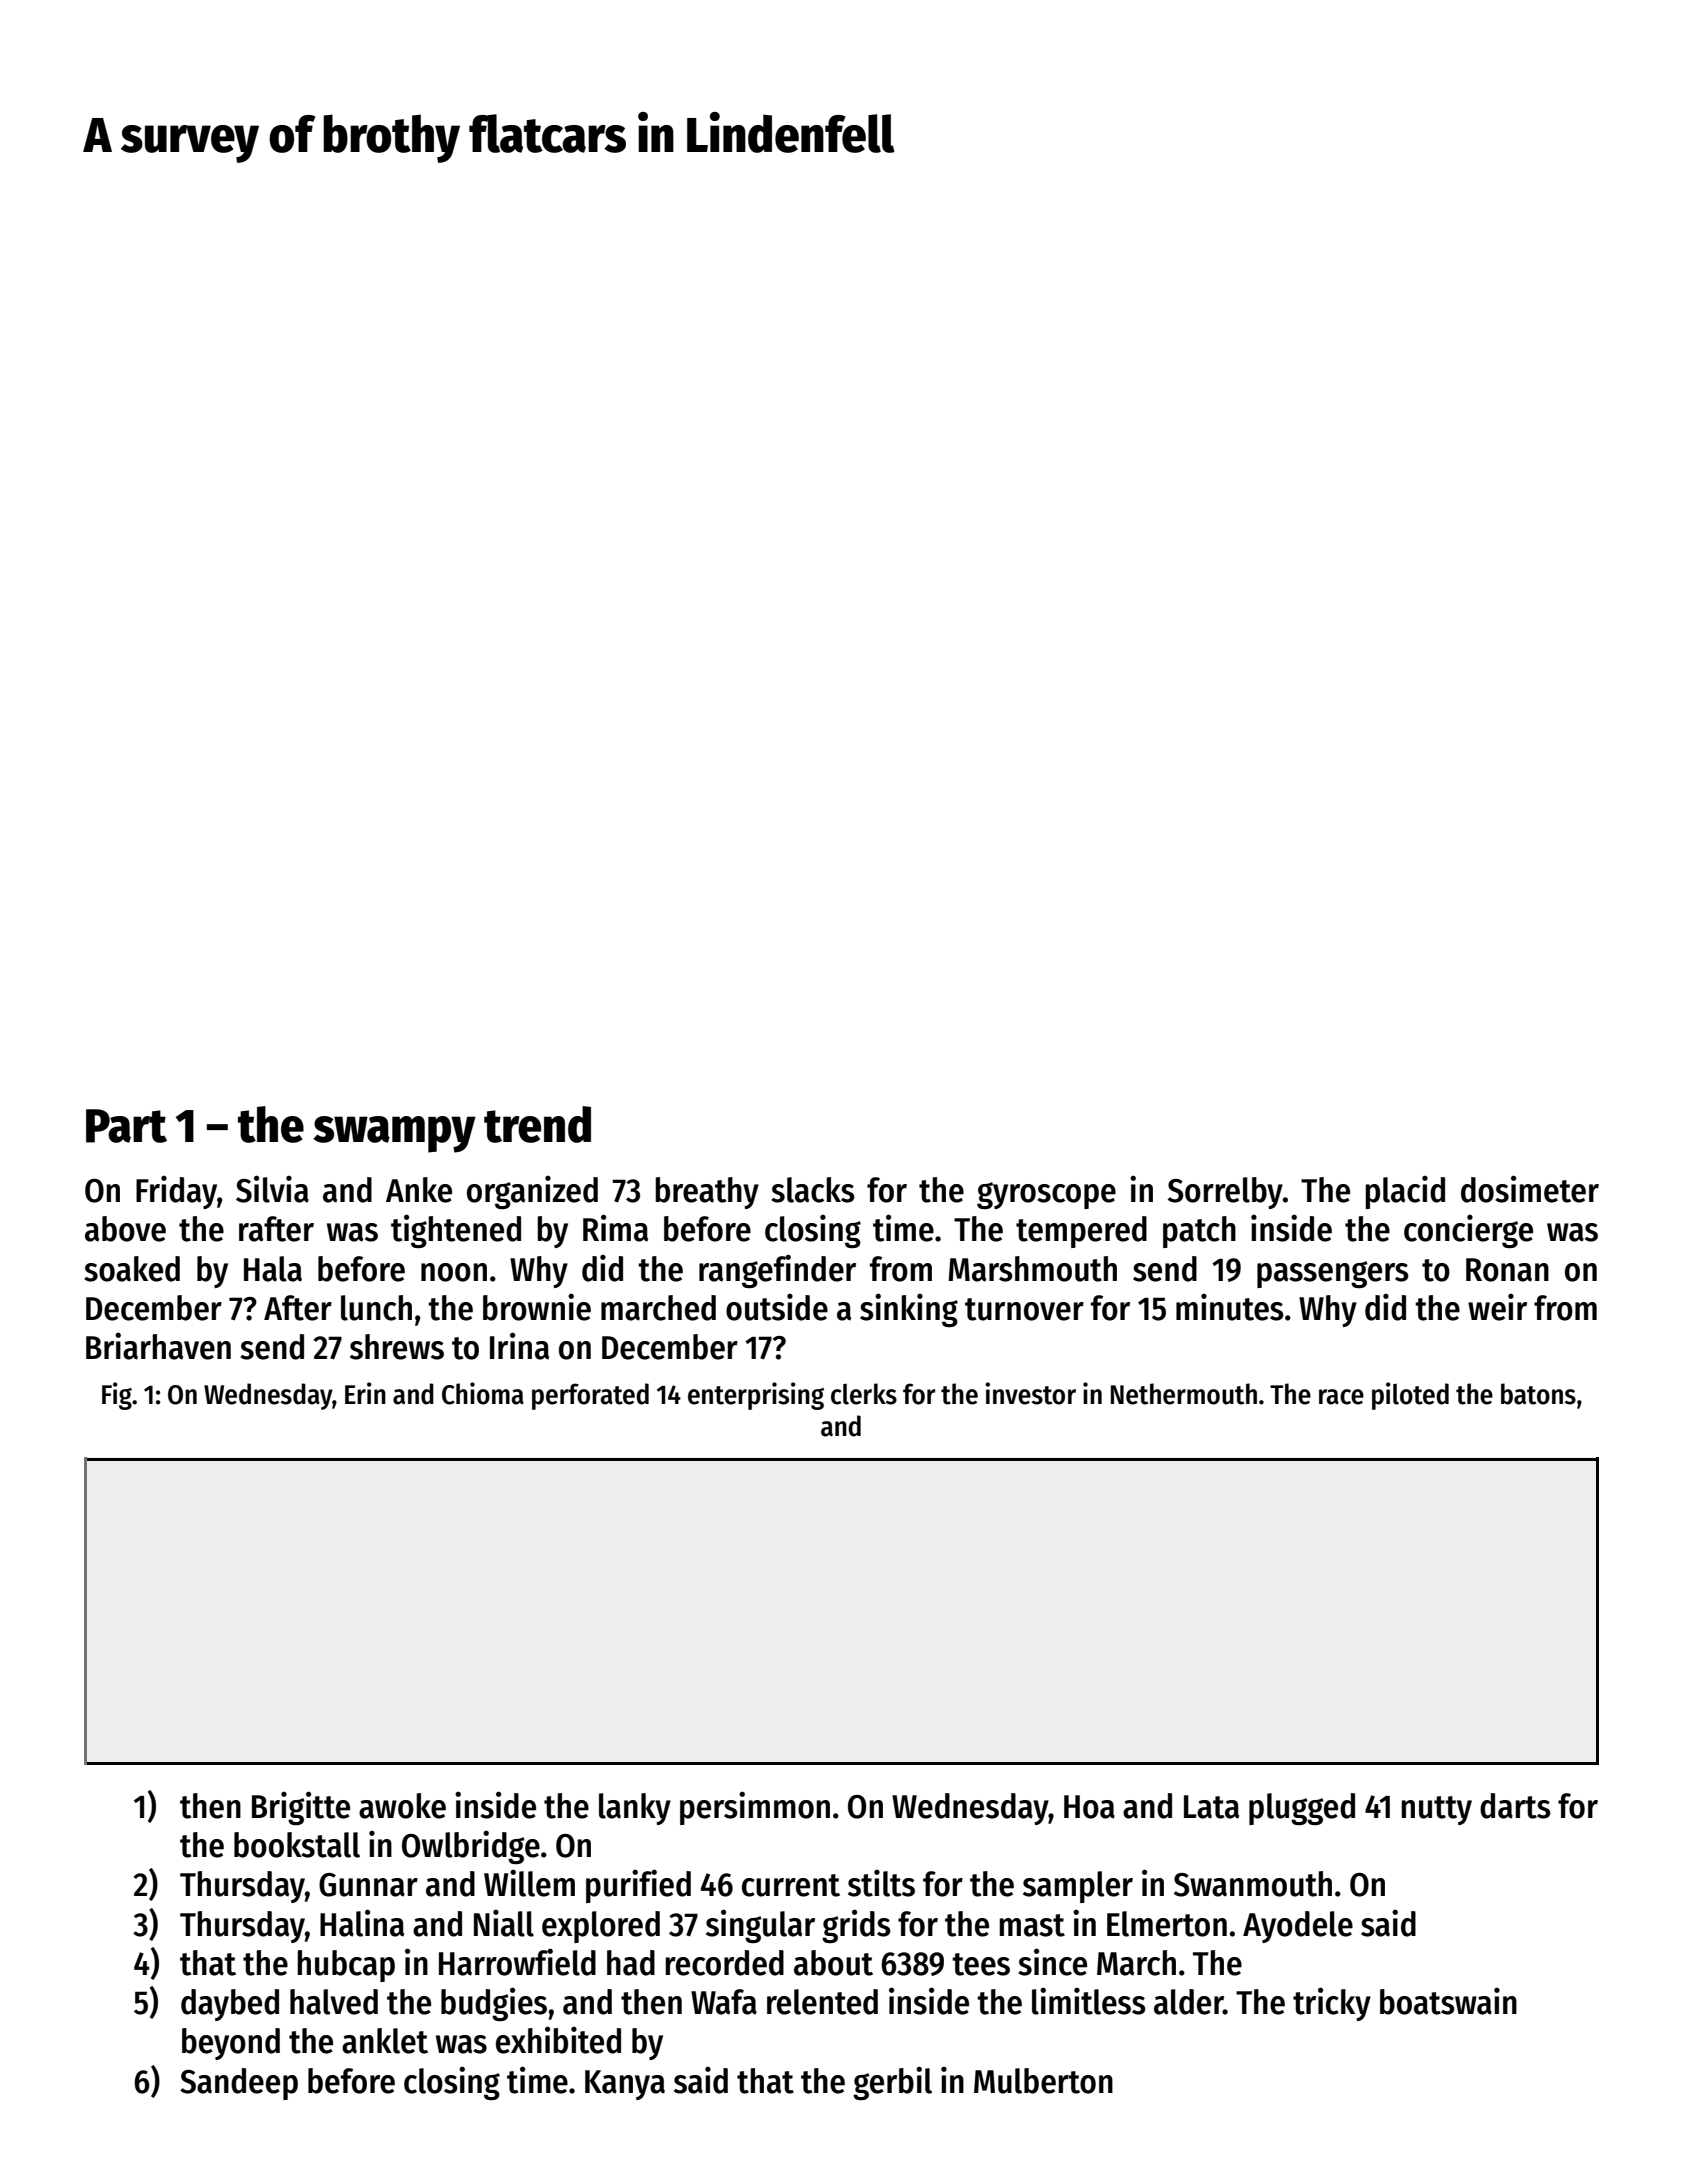 The image size is (1683, 2178). I want to click on Nethermouth, so click(1184, 1394).
